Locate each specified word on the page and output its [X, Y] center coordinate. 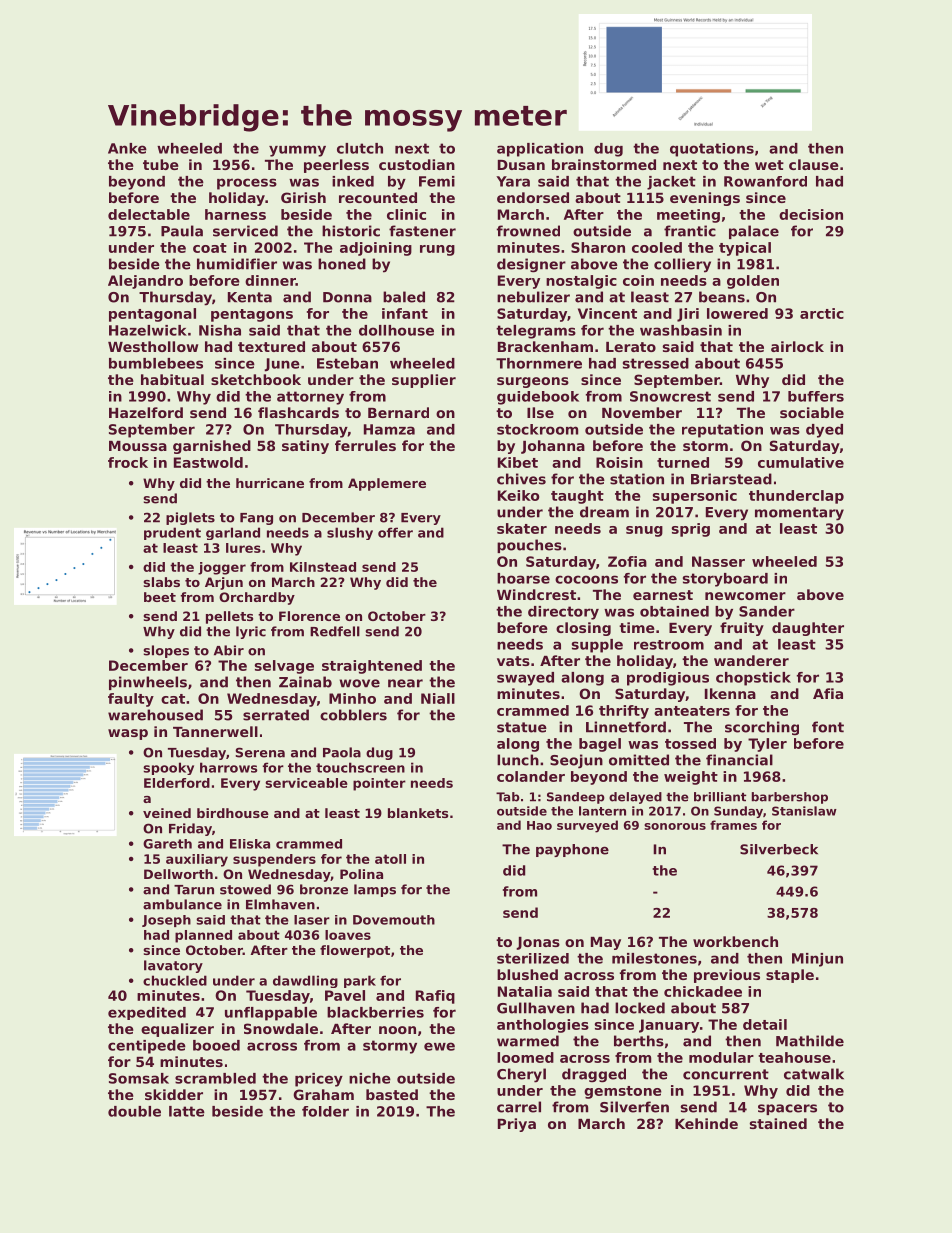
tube [161, 164]
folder [325, 1111]
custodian [417, 164]
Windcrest [536, 594]
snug [644, 531]
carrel [519, 1107]
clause [814, 164]
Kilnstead [323, 567]
